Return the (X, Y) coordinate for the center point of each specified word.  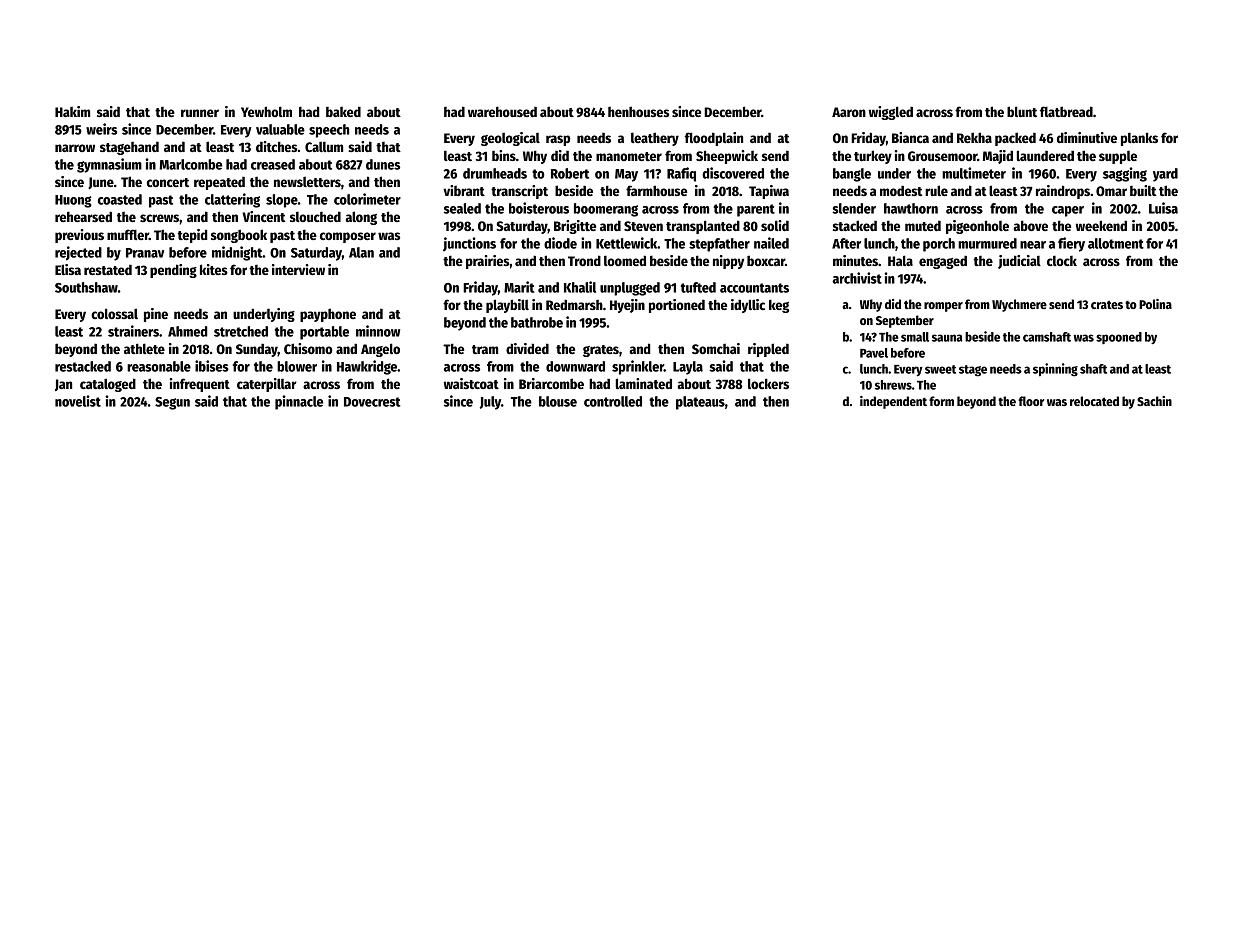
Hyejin (627, 306)
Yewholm (266, 111)
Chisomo (308, 348)
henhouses (638, 111)
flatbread (1066, 111)
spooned (1119, 338)
